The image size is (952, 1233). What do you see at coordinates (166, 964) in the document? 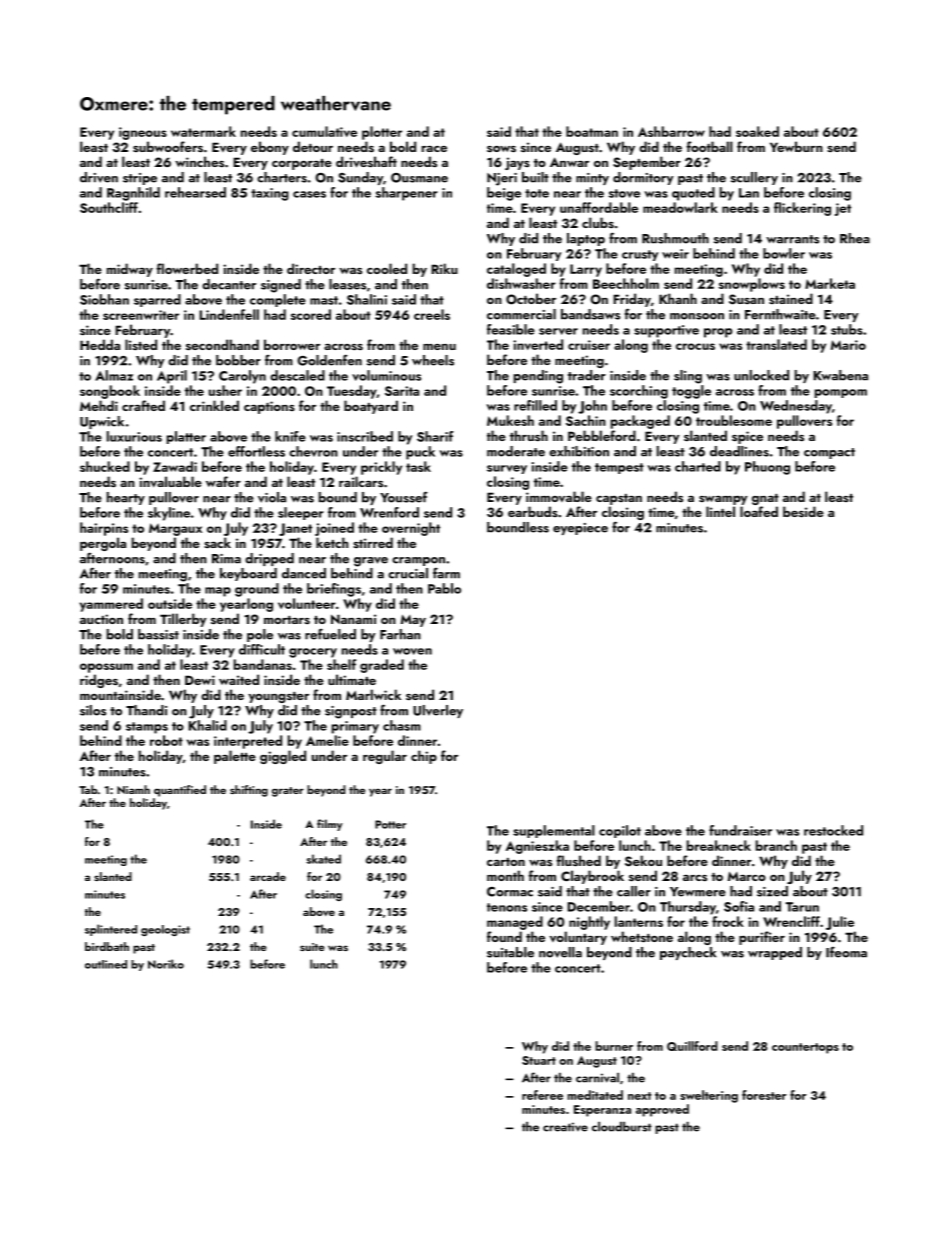
I see `Noriko` at bounding box center [166, 964].
